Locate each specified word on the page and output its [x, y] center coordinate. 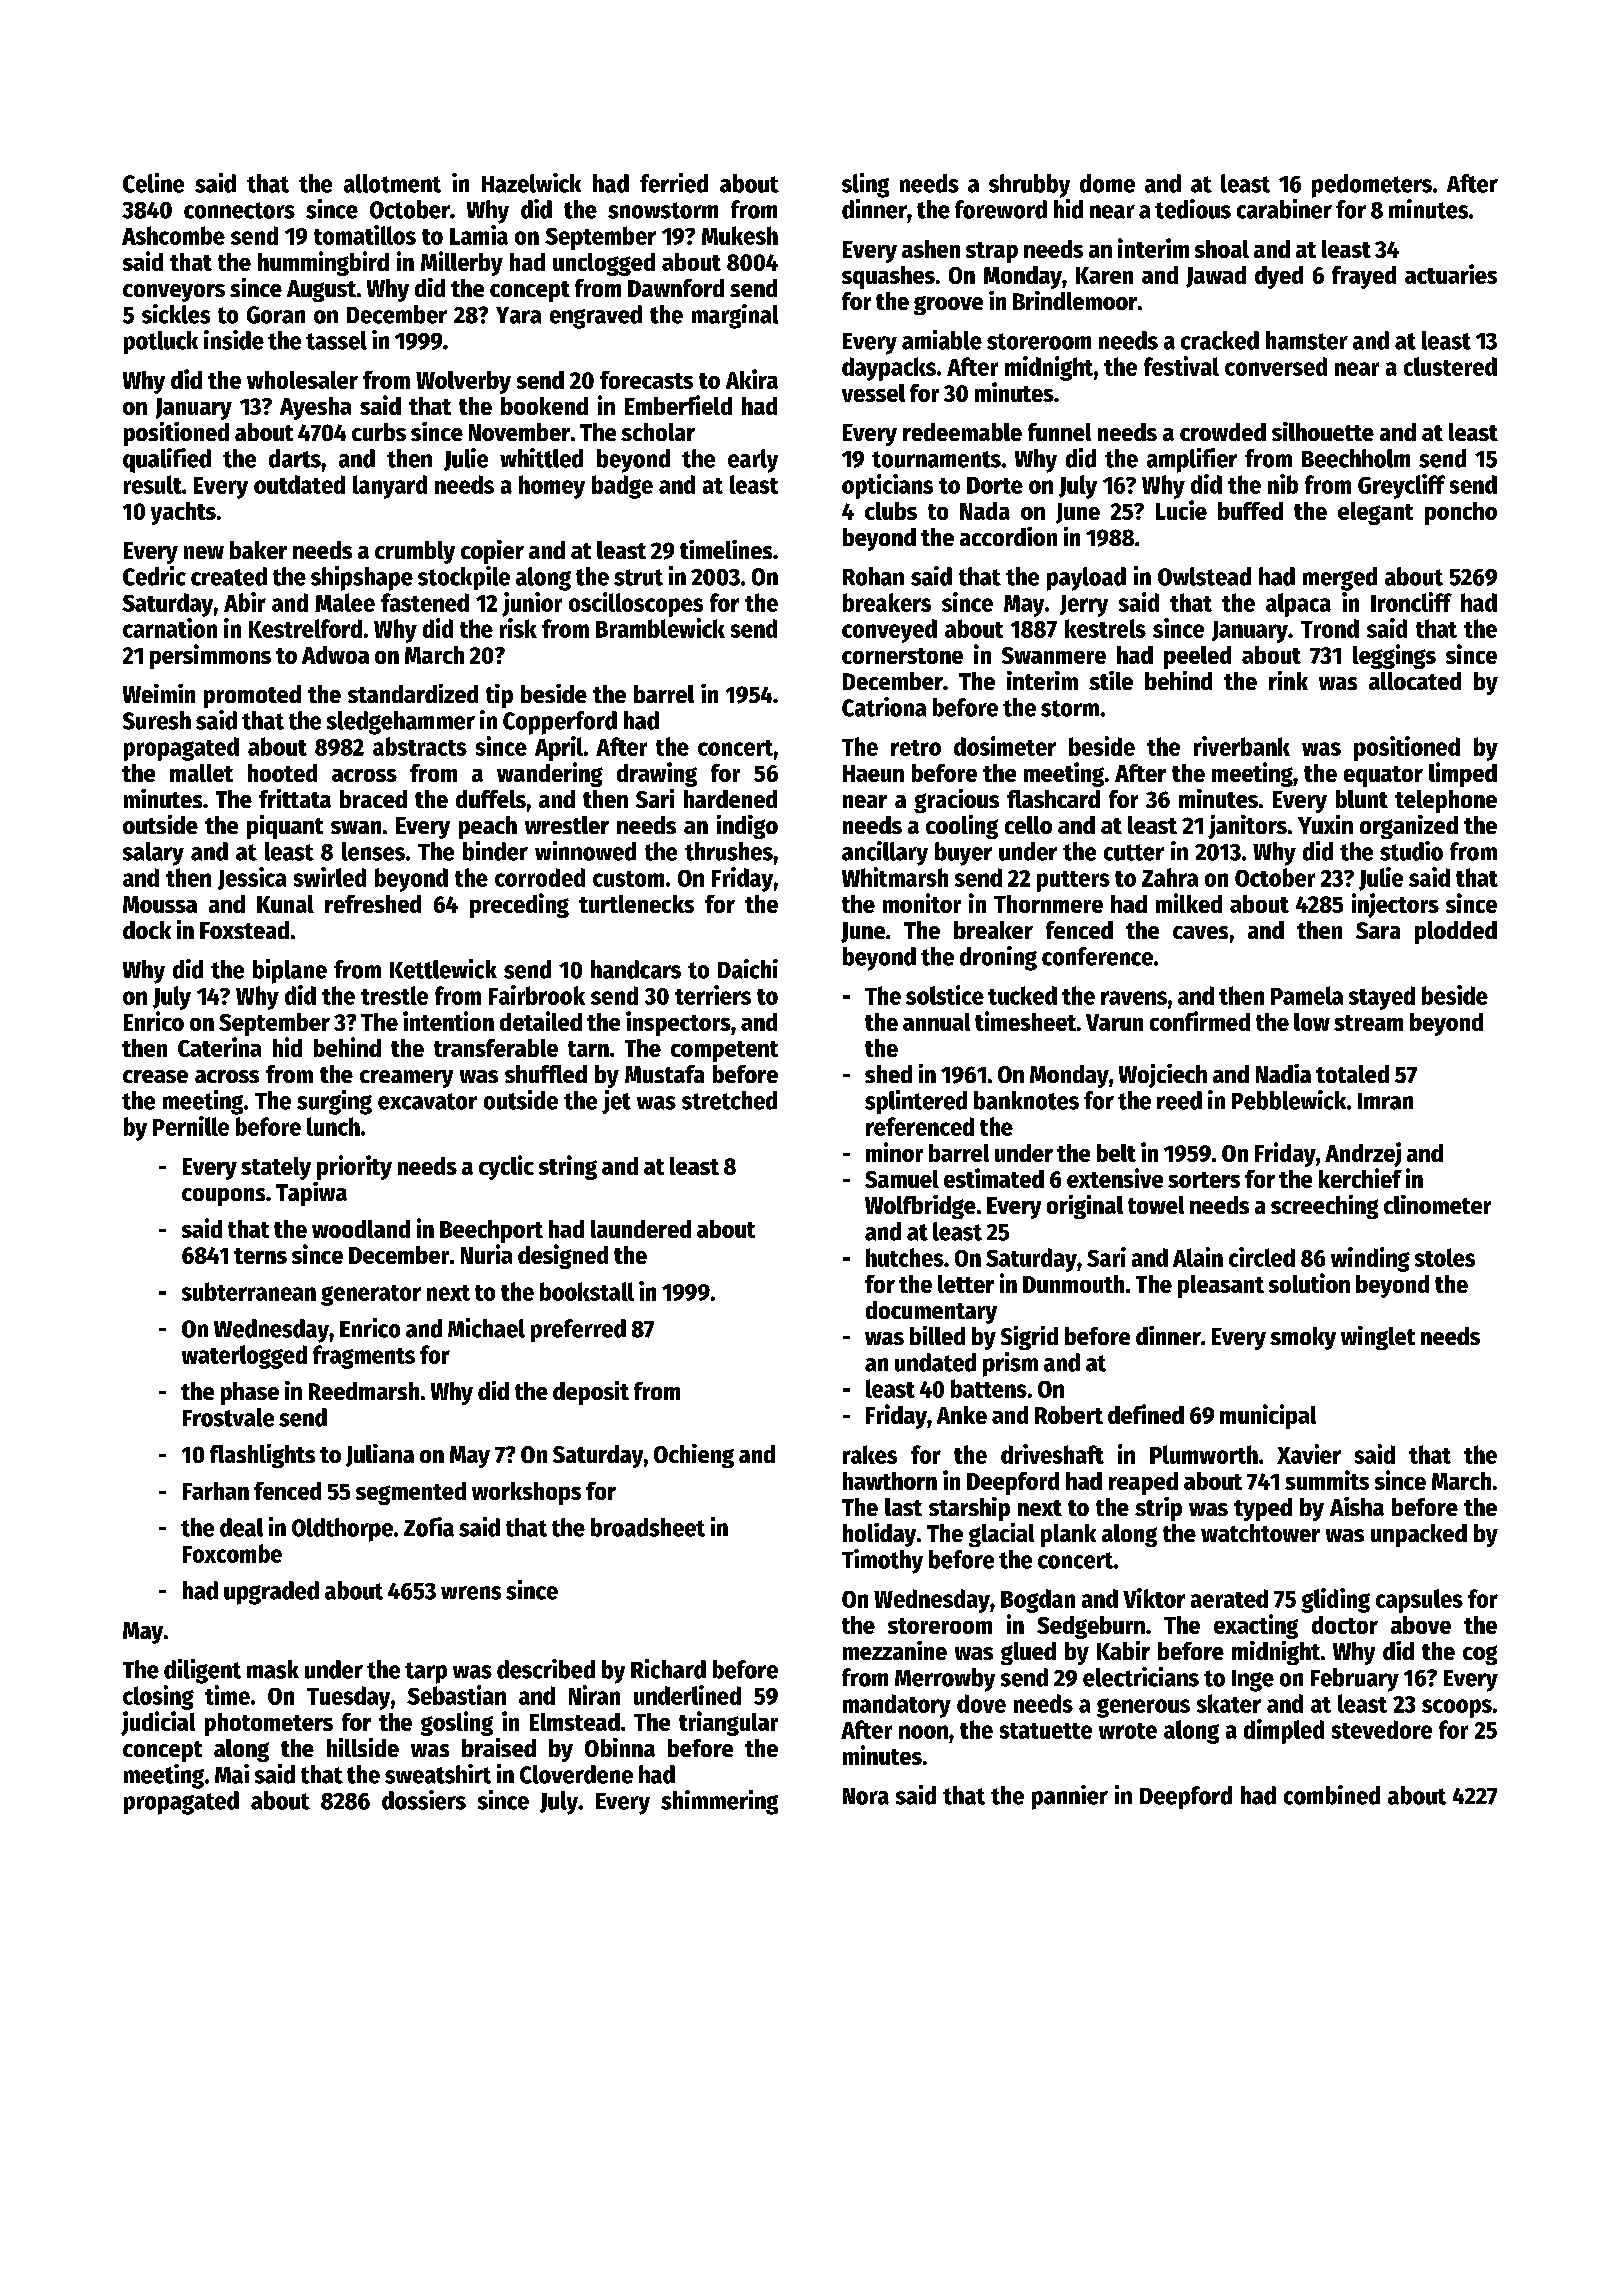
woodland [361, 1229]
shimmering [719, 1802]
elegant [1375, 513]
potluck [161, 342]
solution [1309, 1283]
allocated [1415, 681]
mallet [201, 773]
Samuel [902, 1179]
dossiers [424, 1800]
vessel [873, 393]
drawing [657, 774]
